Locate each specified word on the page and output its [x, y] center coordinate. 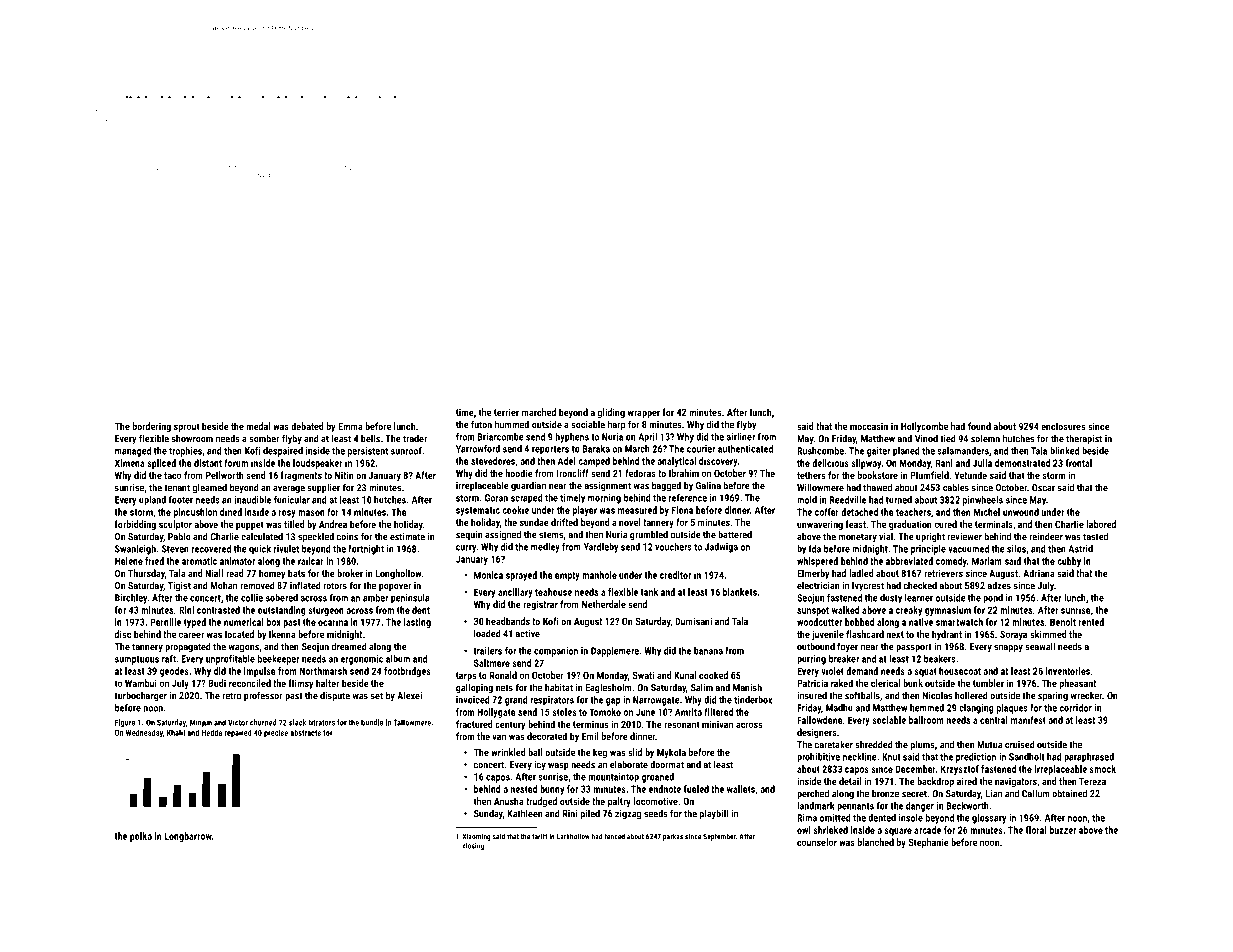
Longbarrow [188, 837]
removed [257, 585]
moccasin [869, 426]
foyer [847, 647]
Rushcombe [820, 451]
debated [307, 426]
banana [708, 651]
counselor [817, 842]
